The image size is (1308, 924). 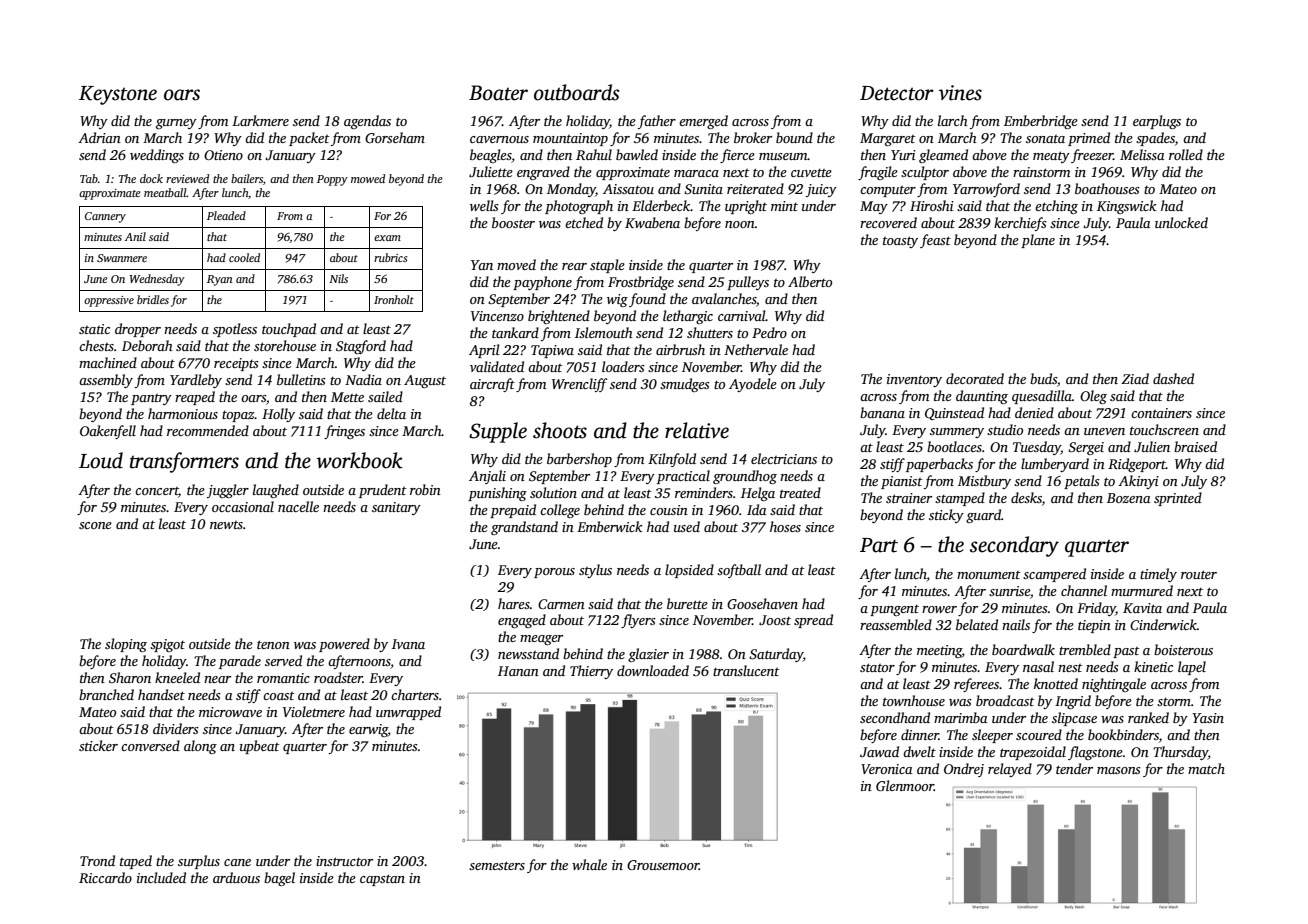 What do you see at coordinates (775, 620) in the document?
I see `Joost` at bounding box center [775, 620].
